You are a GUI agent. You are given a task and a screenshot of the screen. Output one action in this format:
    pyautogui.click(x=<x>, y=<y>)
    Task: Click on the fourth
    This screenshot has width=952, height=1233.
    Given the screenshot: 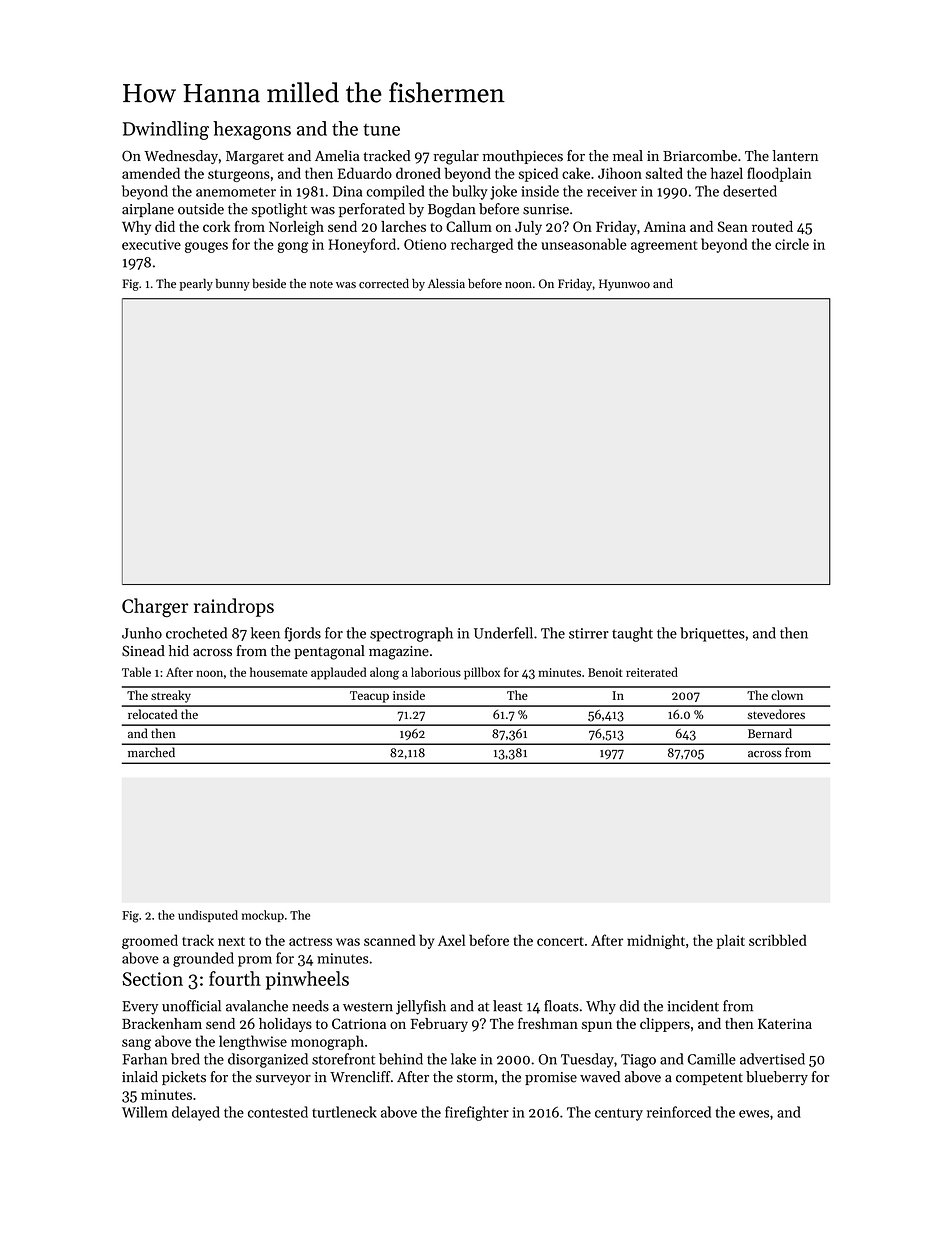 What is the action you would take?
    pyautogui.click(x=235, y=978)
